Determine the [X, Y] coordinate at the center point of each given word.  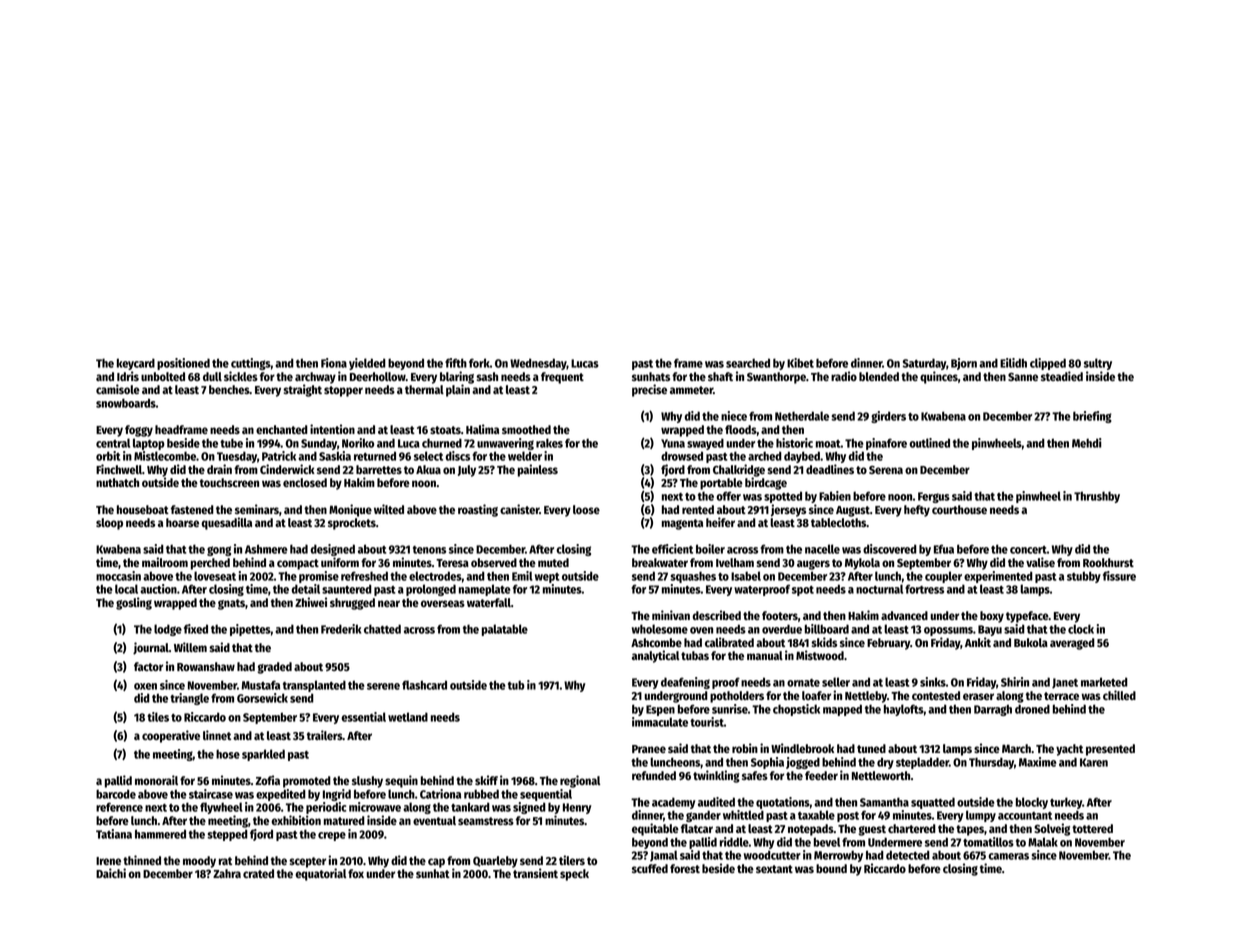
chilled [1119, 695]
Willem [190, 647]
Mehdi [1087, 443]
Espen [660, 710]
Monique [350, 510]
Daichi [111, 873]
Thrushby [1097, 497]
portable [721, 484]
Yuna [673, 443]
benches [229, 389]
